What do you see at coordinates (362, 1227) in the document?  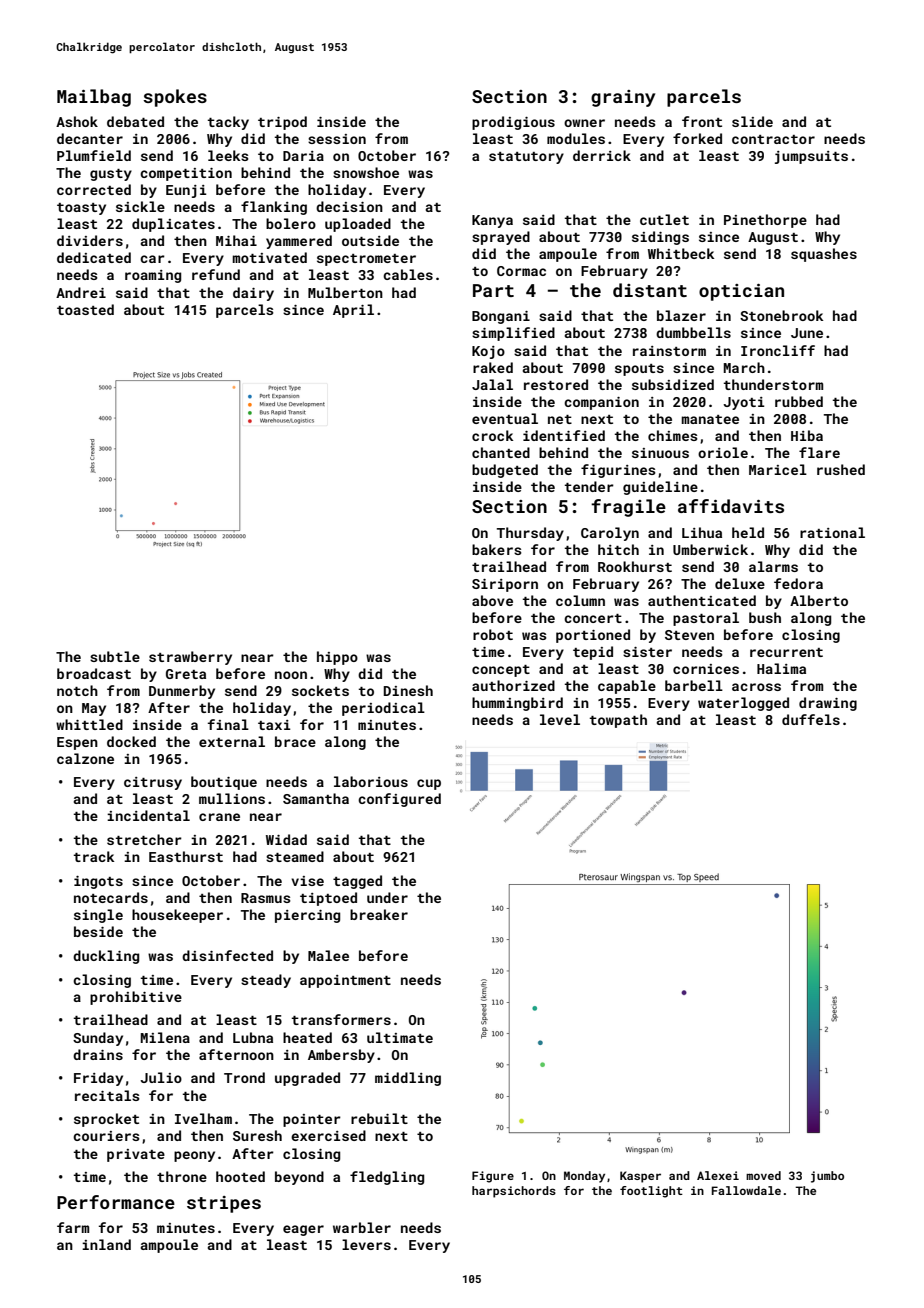 I see `warbler` at bounding box center [362, 1227].
